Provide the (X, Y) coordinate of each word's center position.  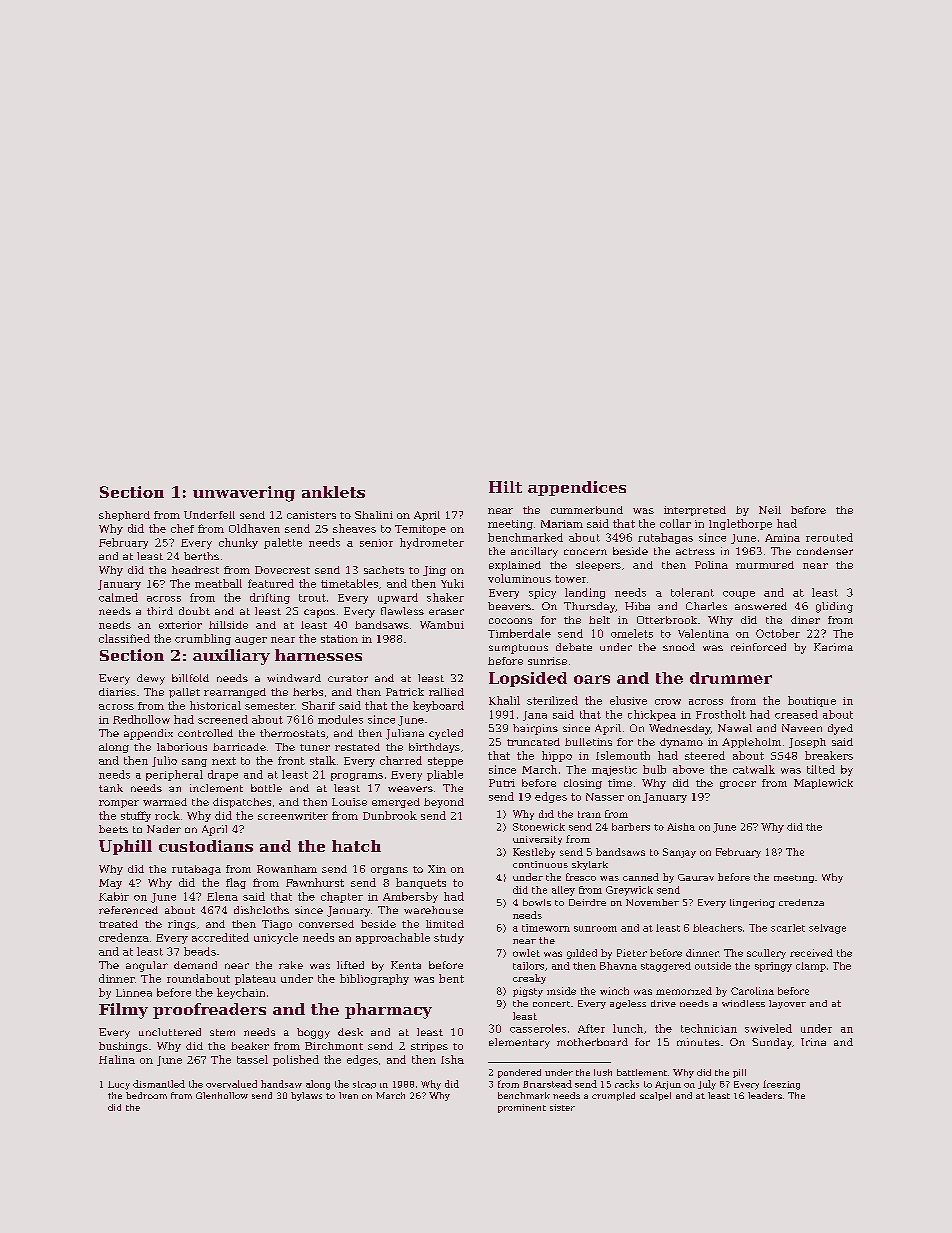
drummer (731, 678)
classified (124, 638)
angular (147, 966)
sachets (384, 570)
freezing (781, 1085)
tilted (821, 769)
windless (743, 1003)
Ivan (348, 1095)
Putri (502, 783)
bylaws (306, 1096)
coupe (739, 595)
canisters (311, 515)
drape (223, 775)
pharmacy (388, 1011)
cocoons (510, 621)
